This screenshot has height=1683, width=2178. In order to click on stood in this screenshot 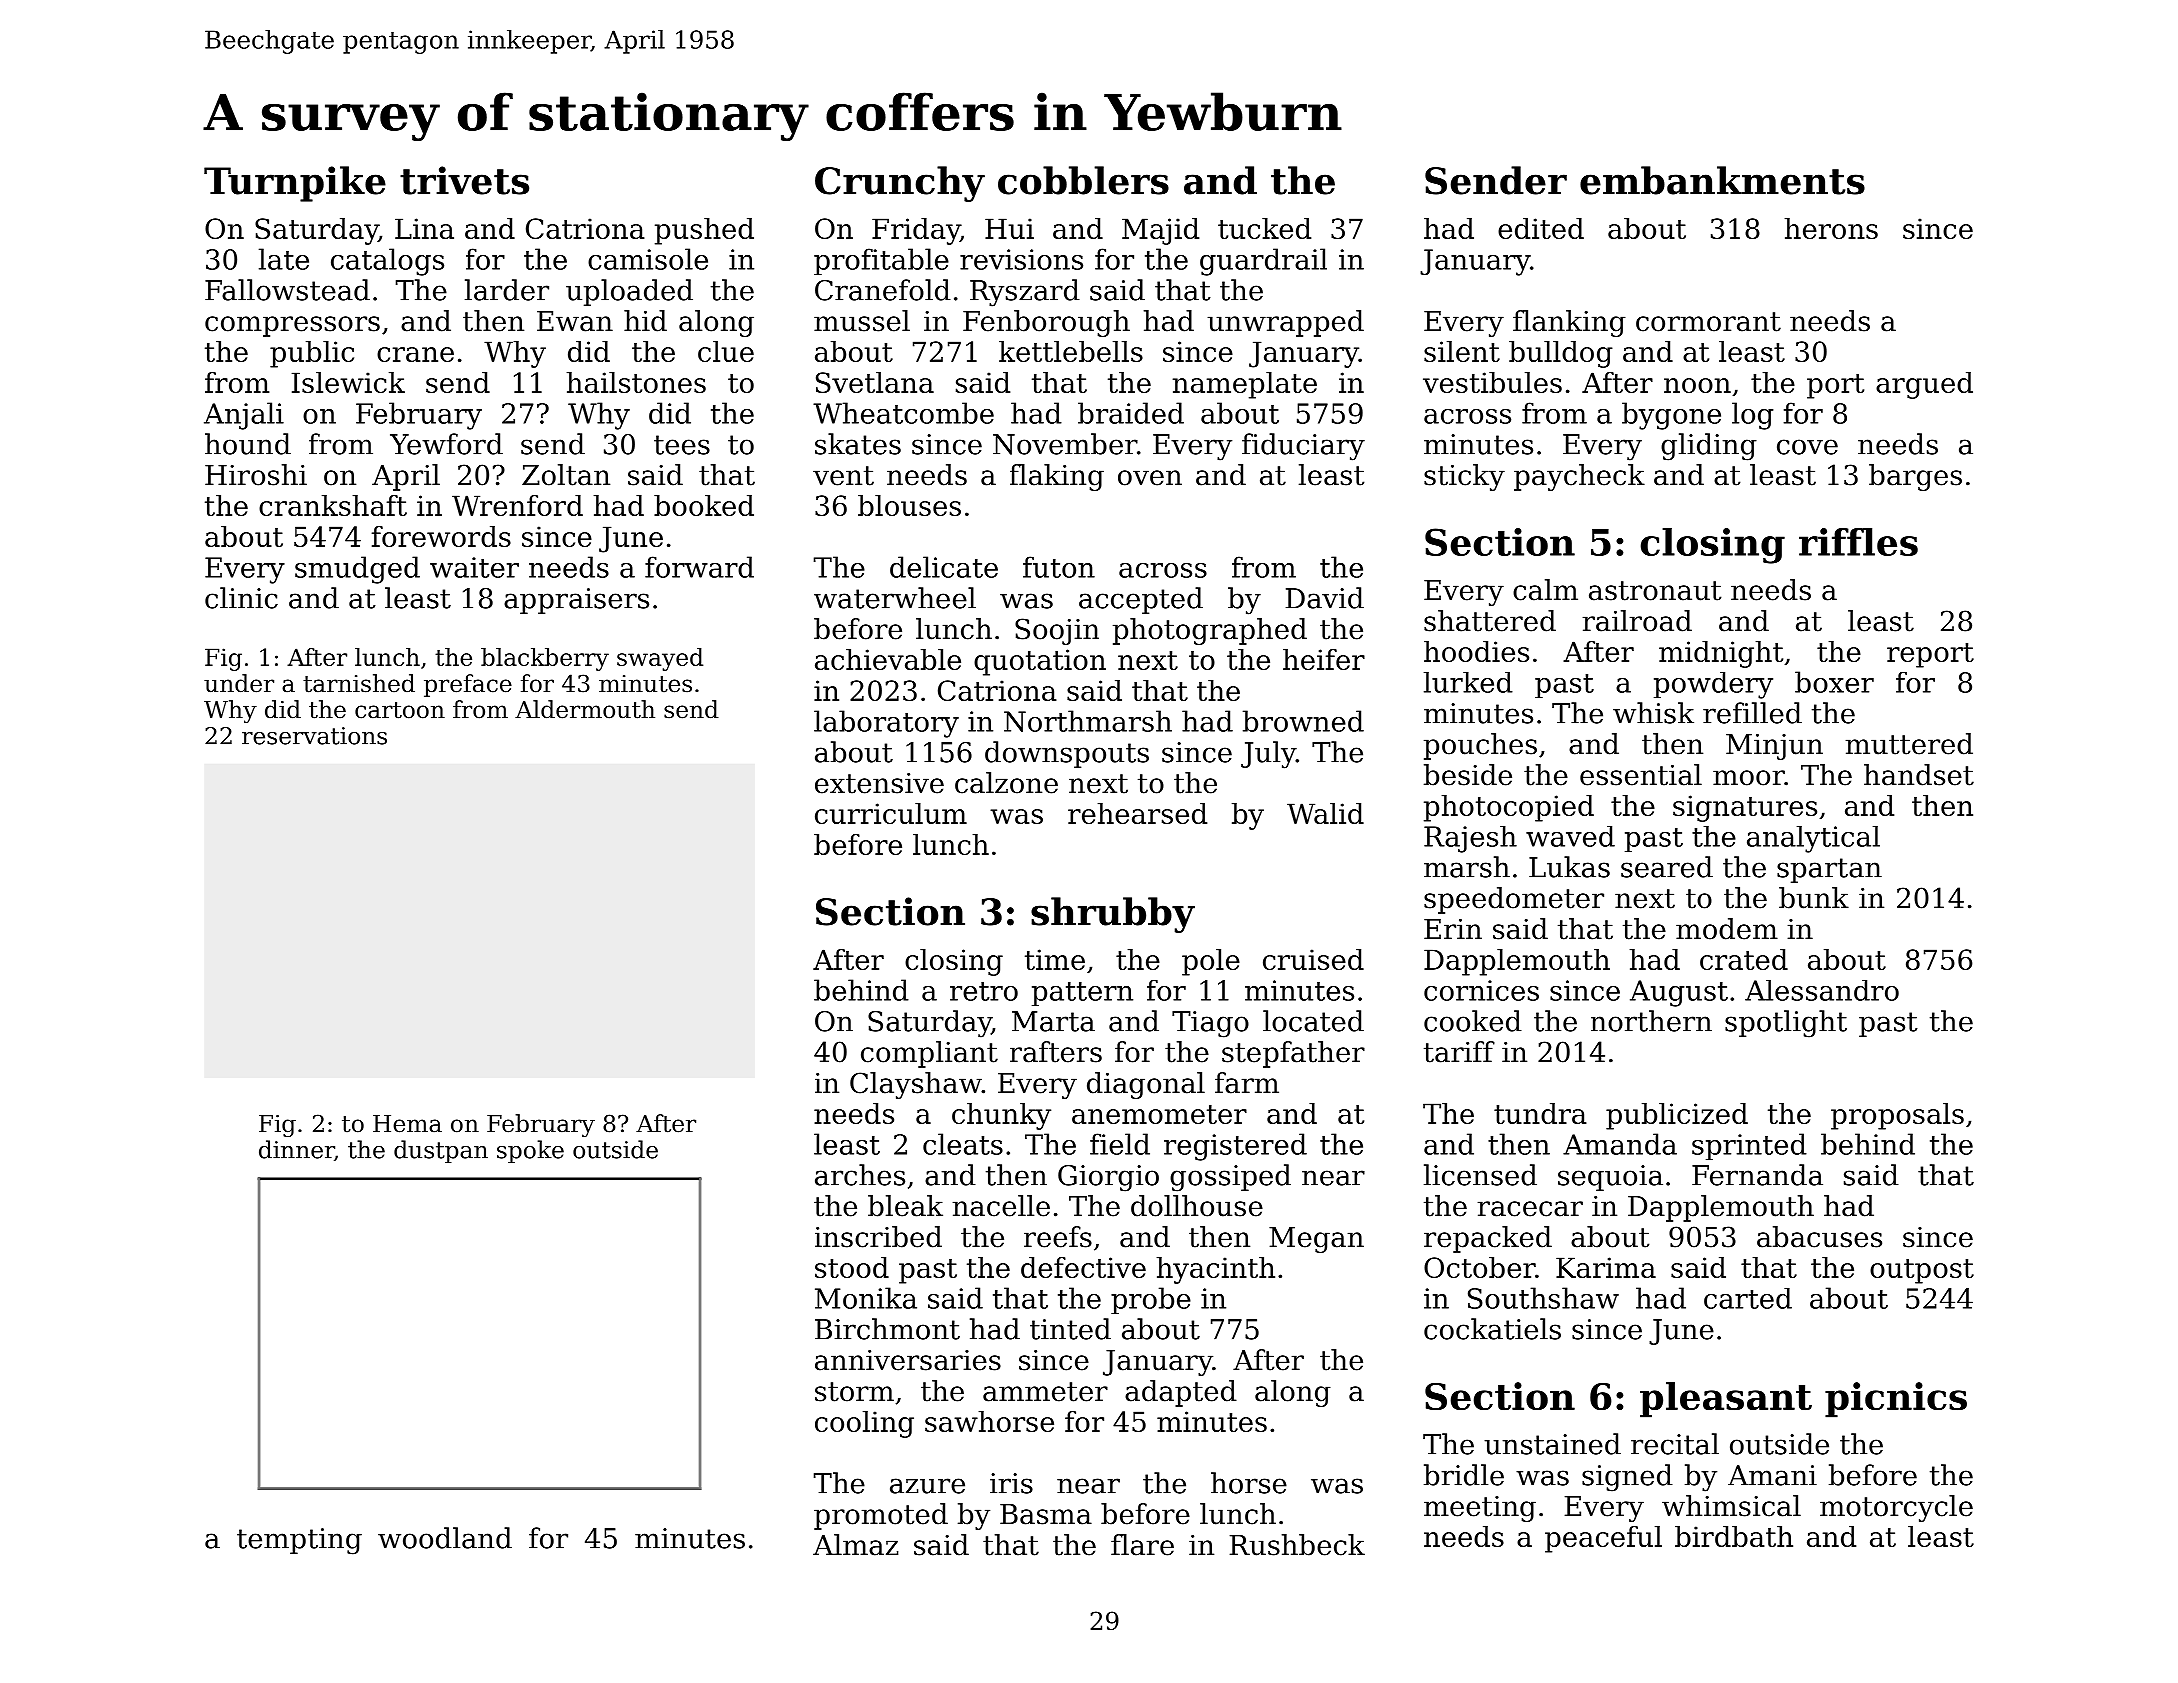, I will do `click(852, 1267)`.
